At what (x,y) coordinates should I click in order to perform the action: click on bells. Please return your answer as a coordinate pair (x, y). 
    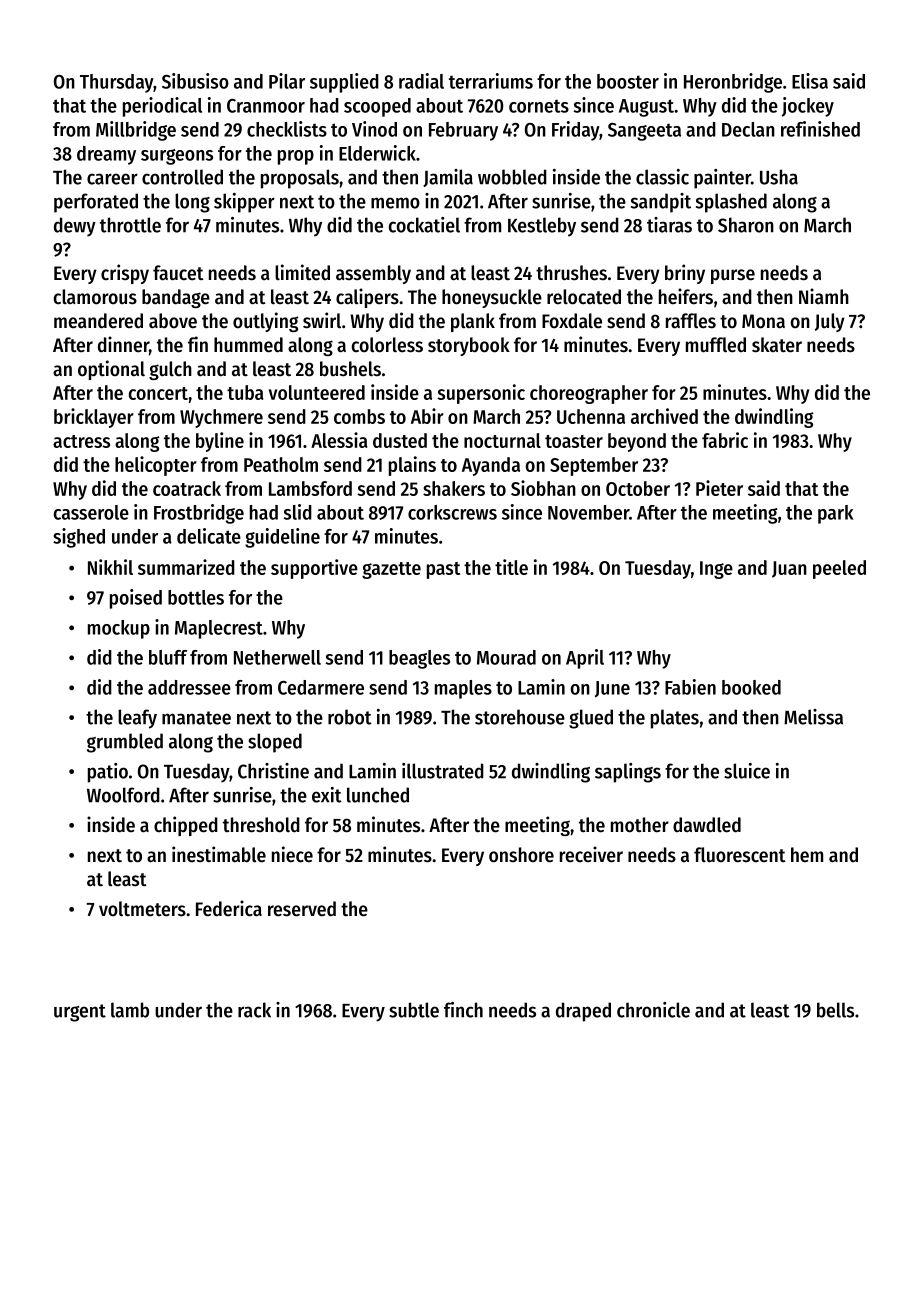
    Looking at the image, I should click on (835, 1010).
